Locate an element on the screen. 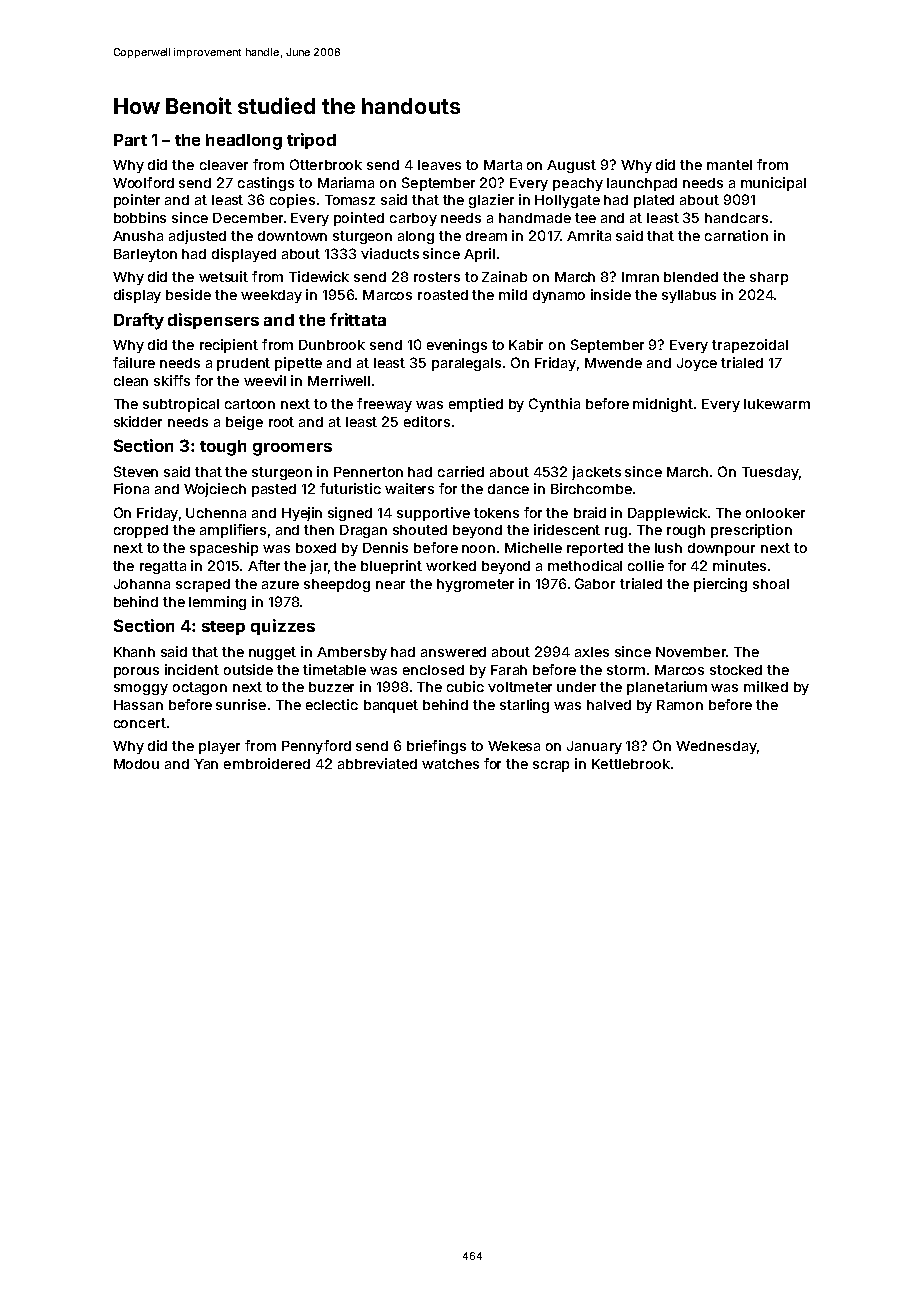  lukewarm is located at coordinates (777, 404).
